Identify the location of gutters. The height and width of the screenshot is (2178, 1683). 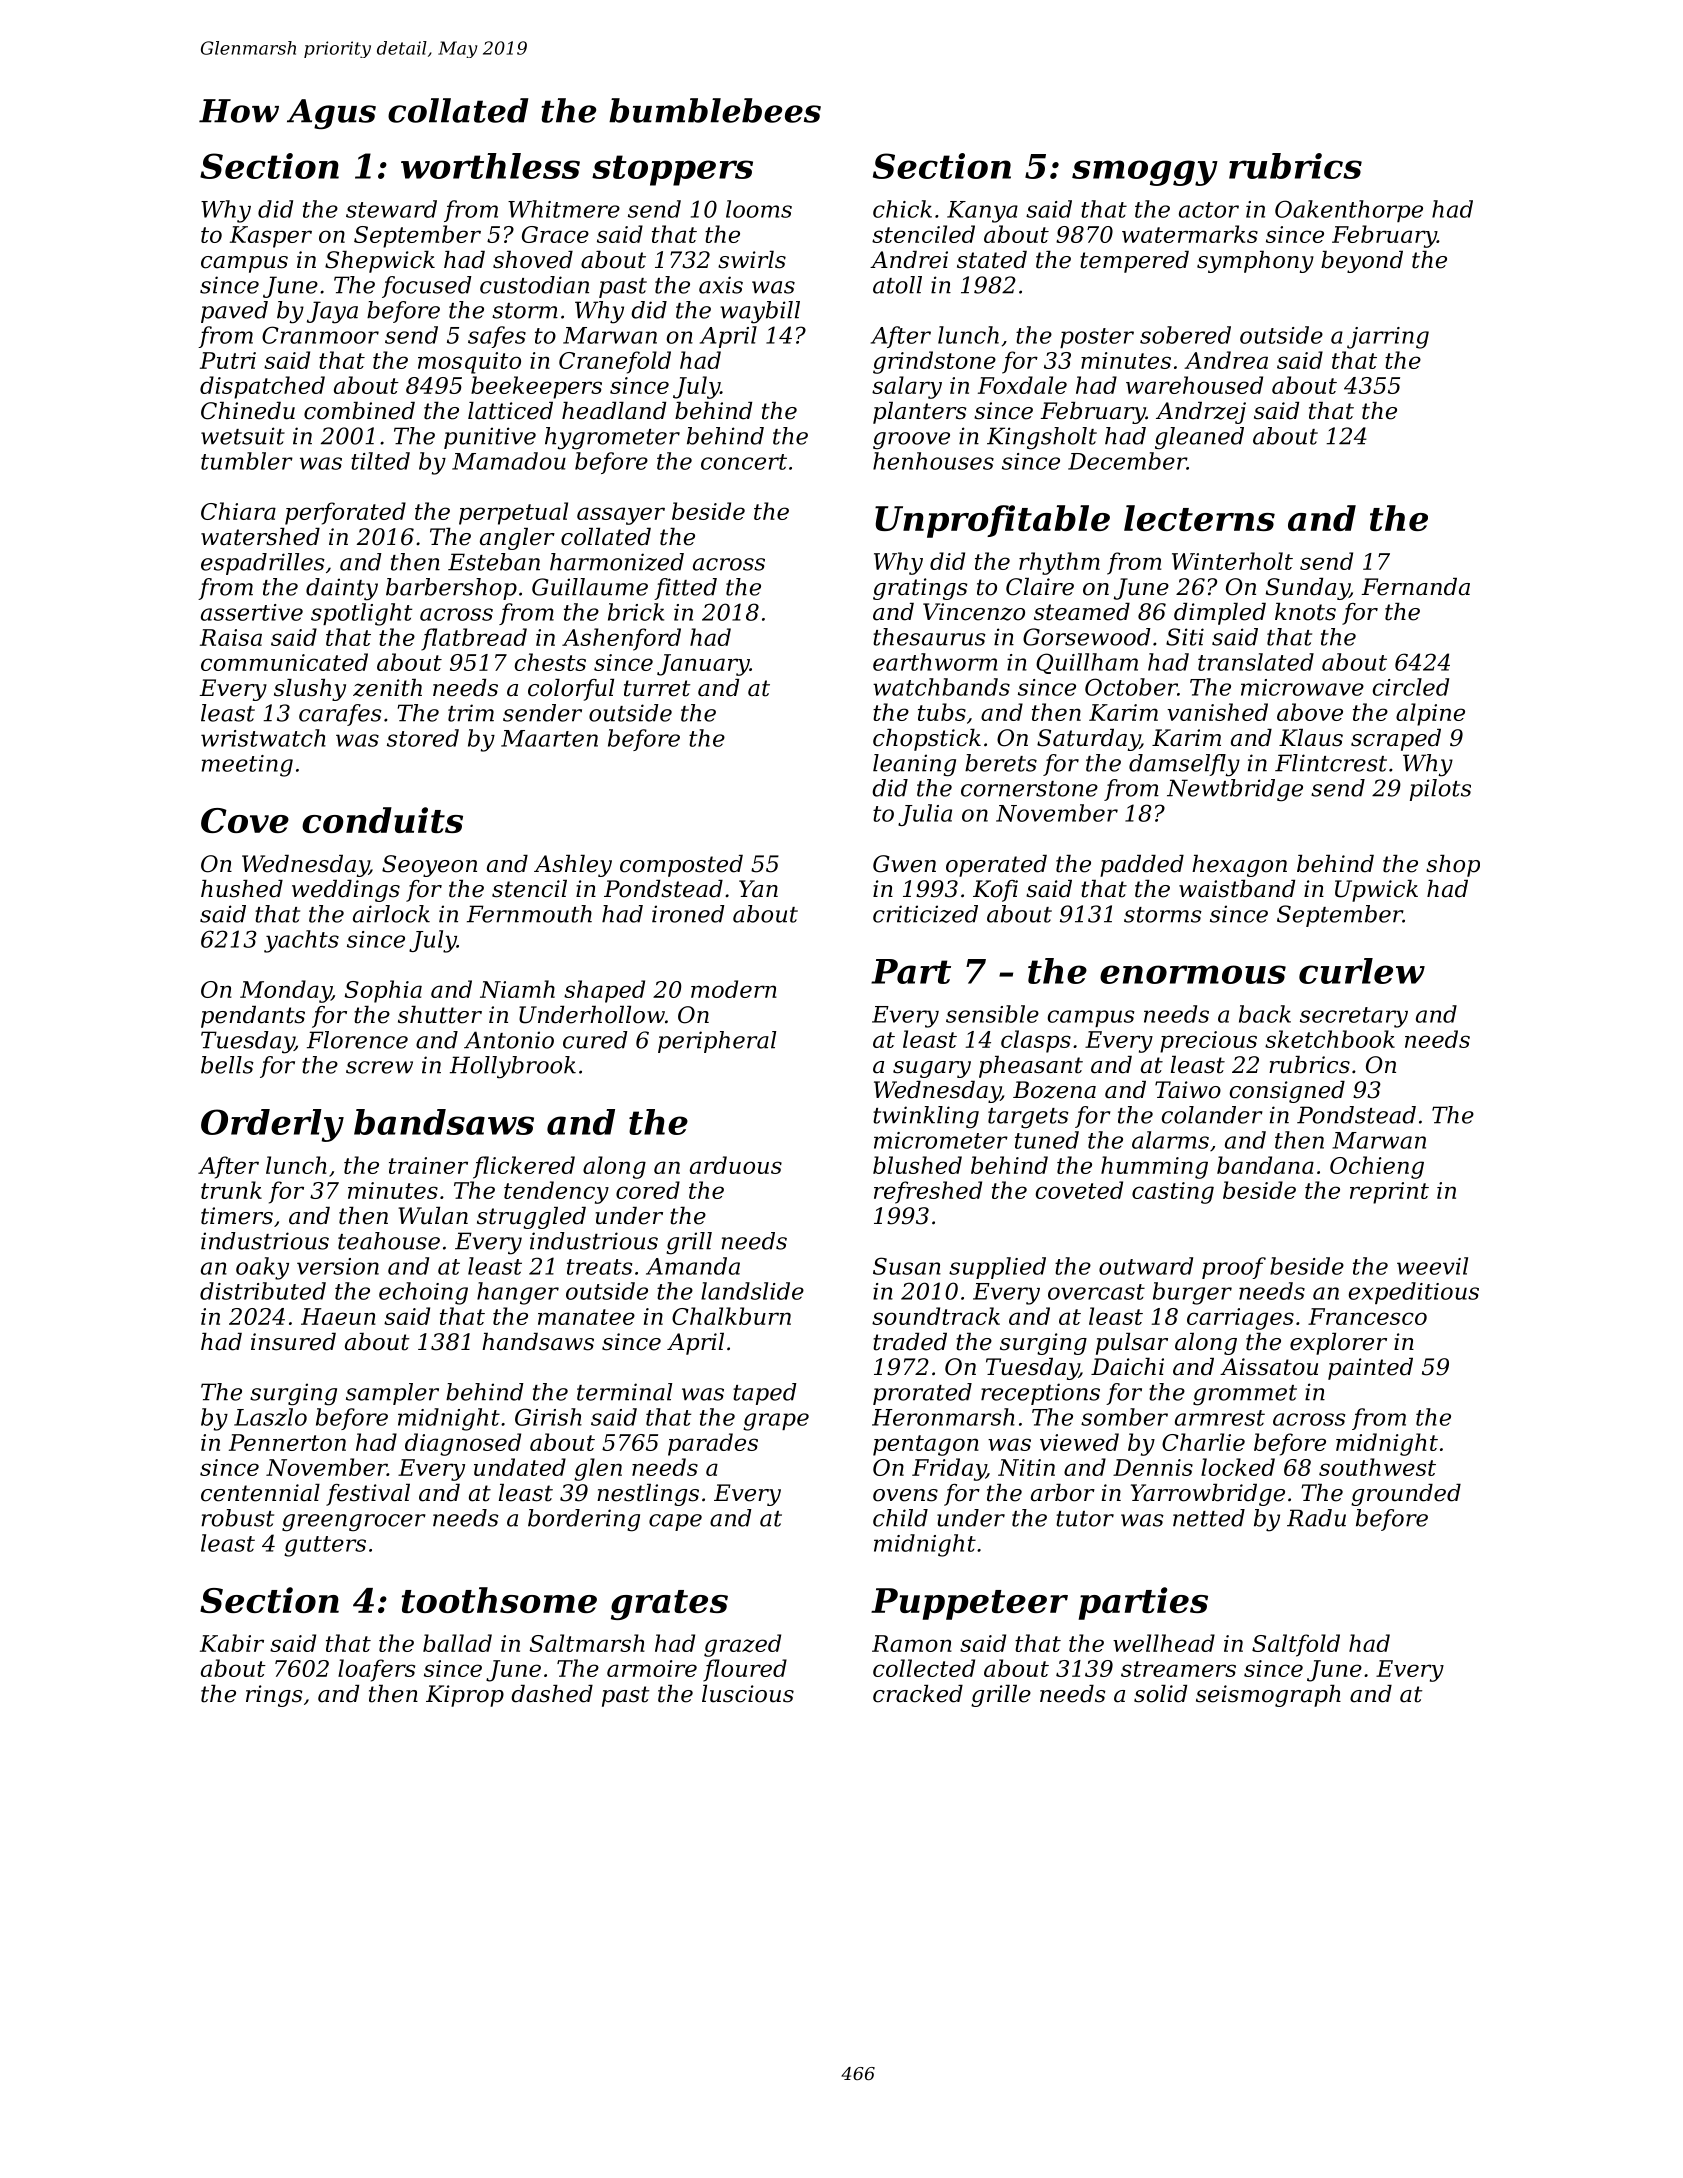
(325, 1546).
